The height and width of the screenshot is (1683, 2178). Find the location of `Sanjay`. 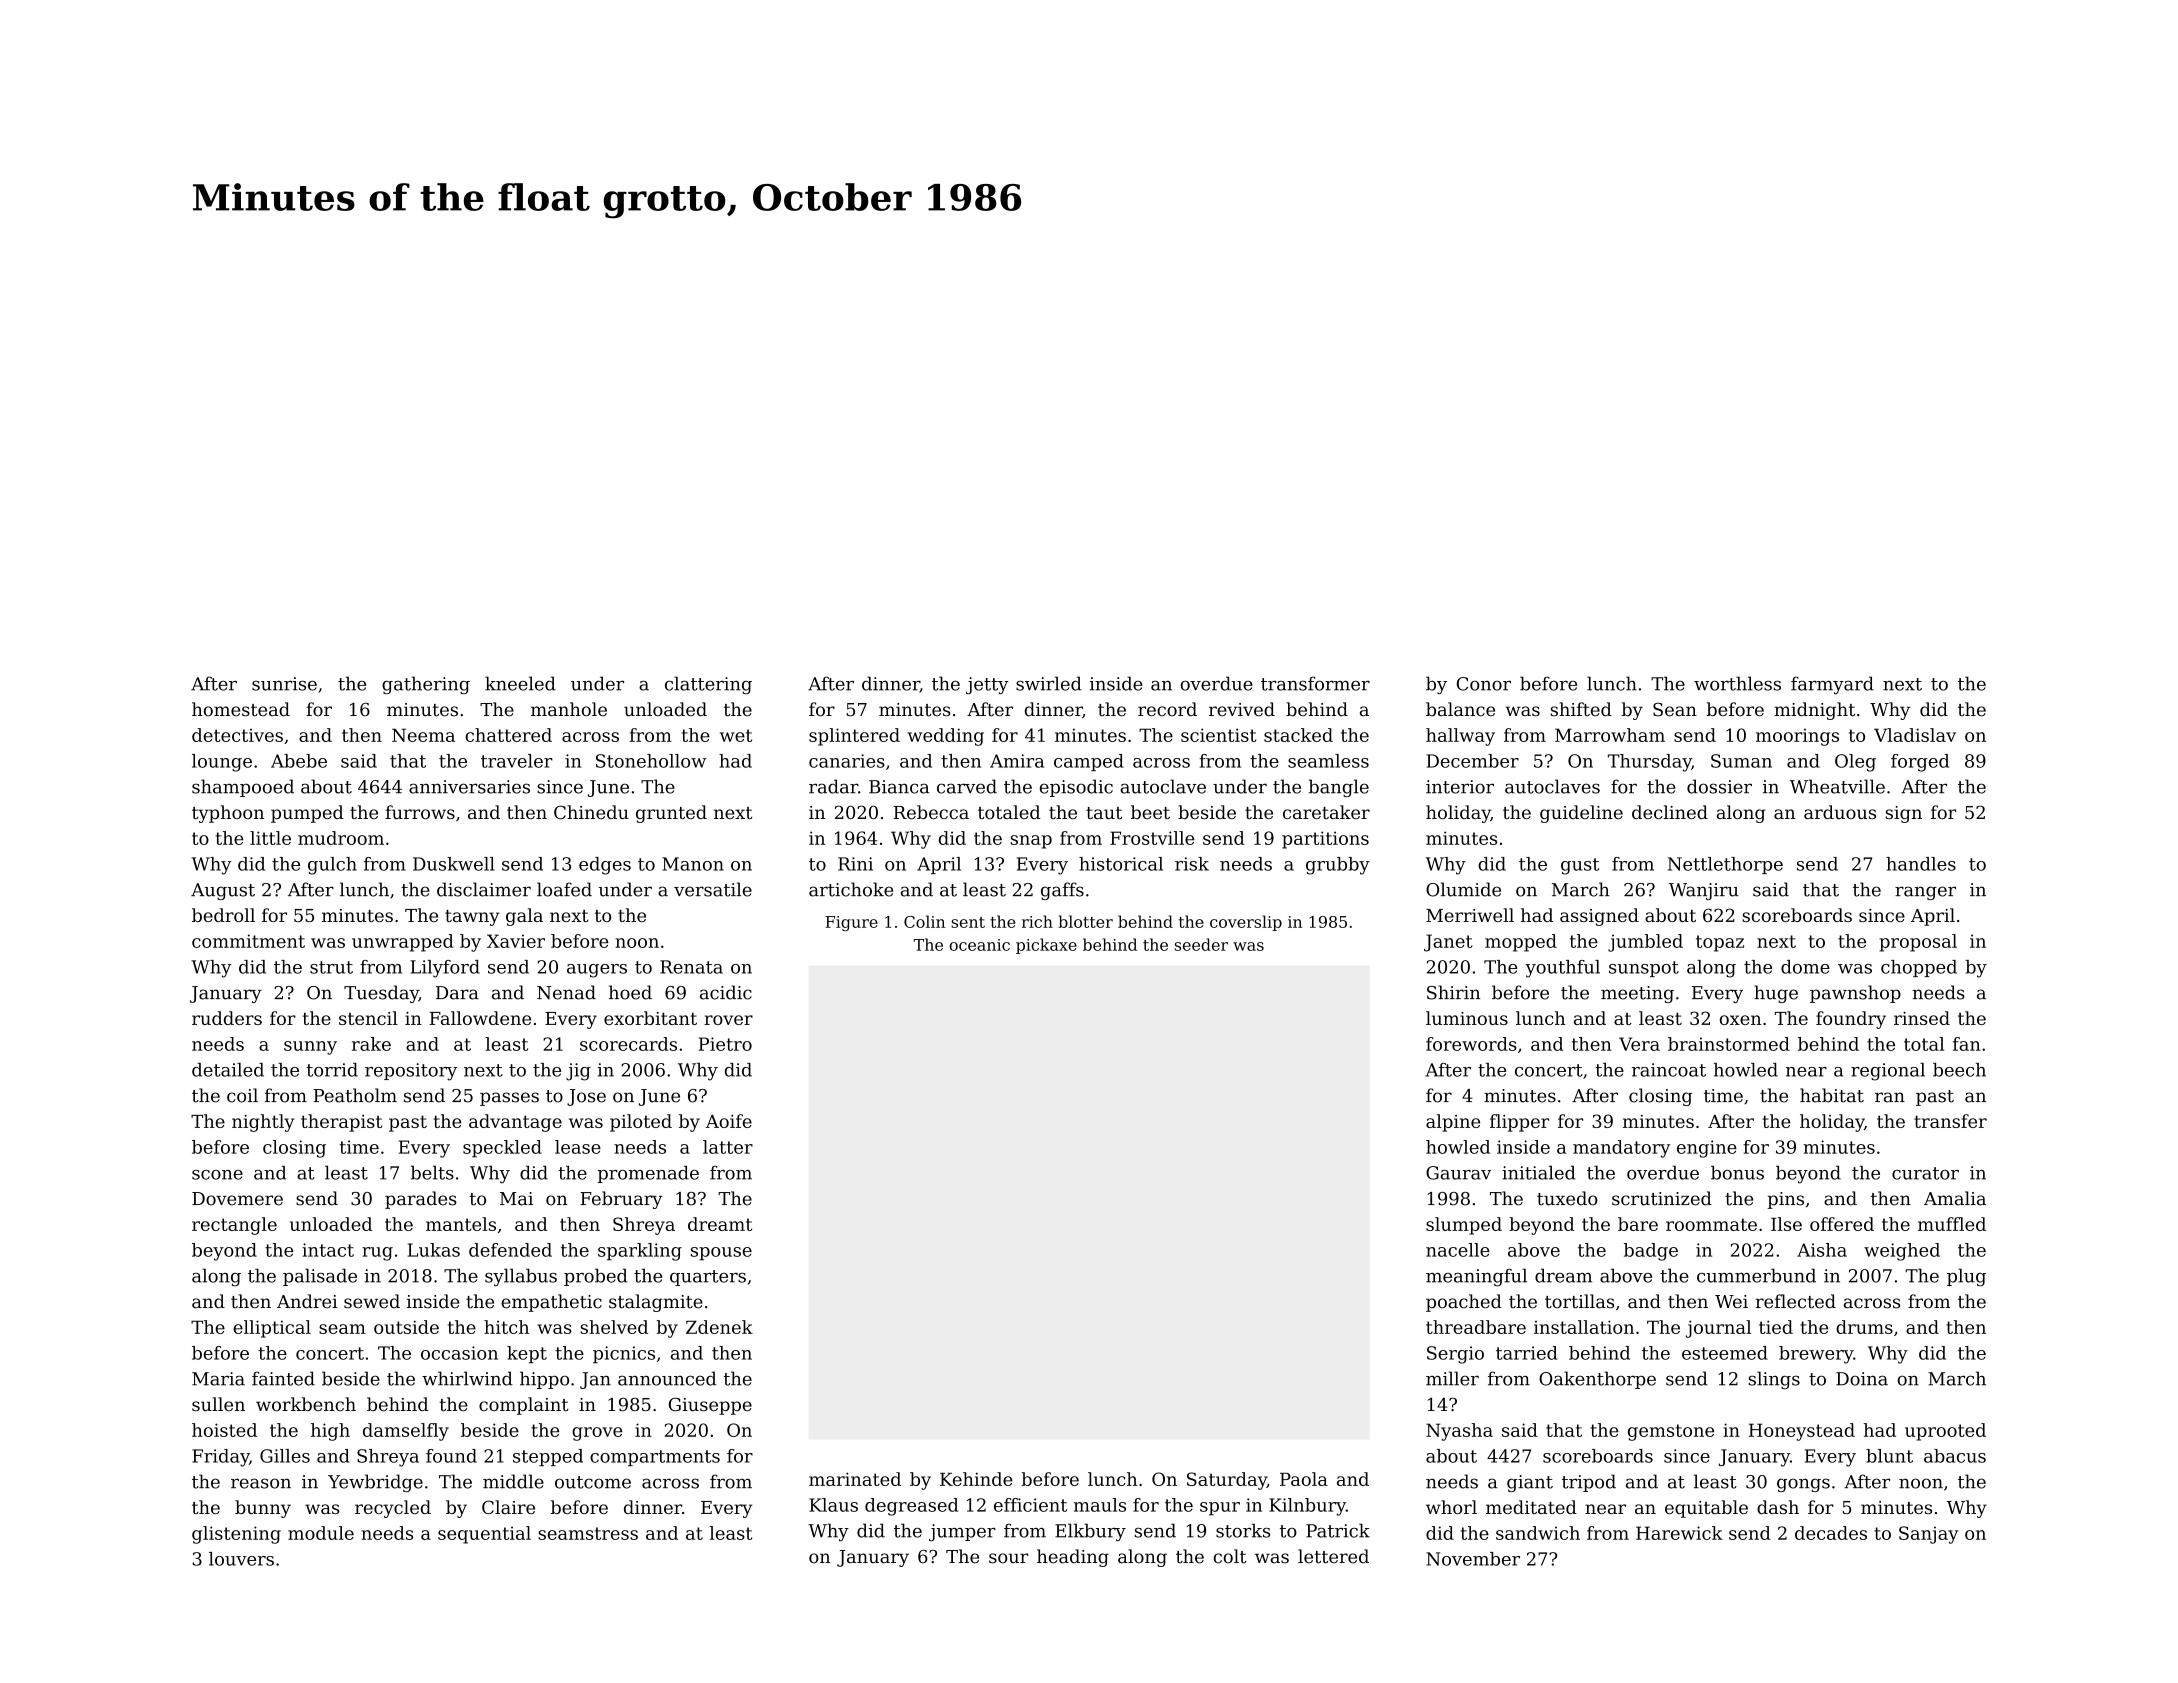

Sanjay is located at coordinates (1928, 1535).
